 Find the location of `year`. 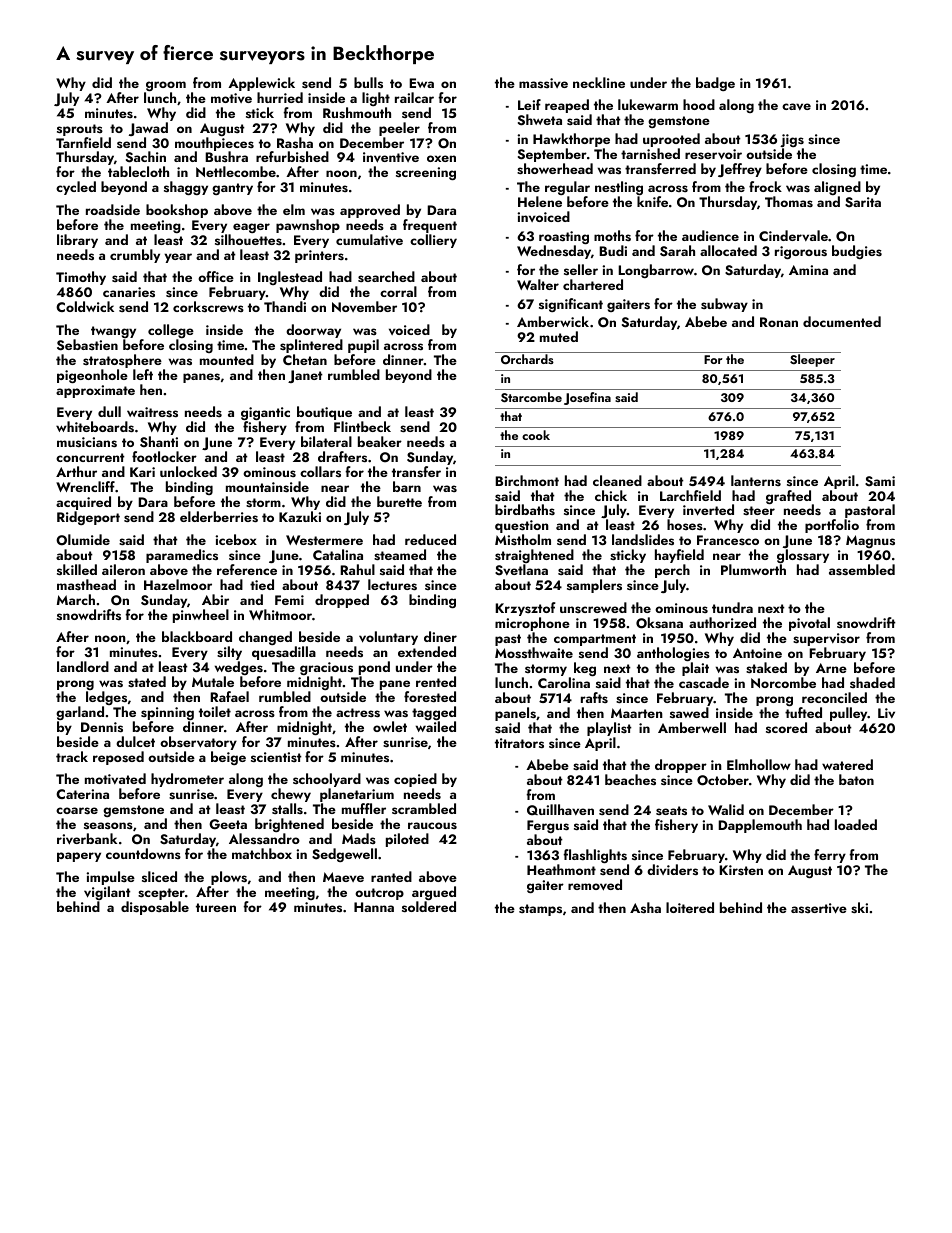

year is located at coordinates (178, 258).
